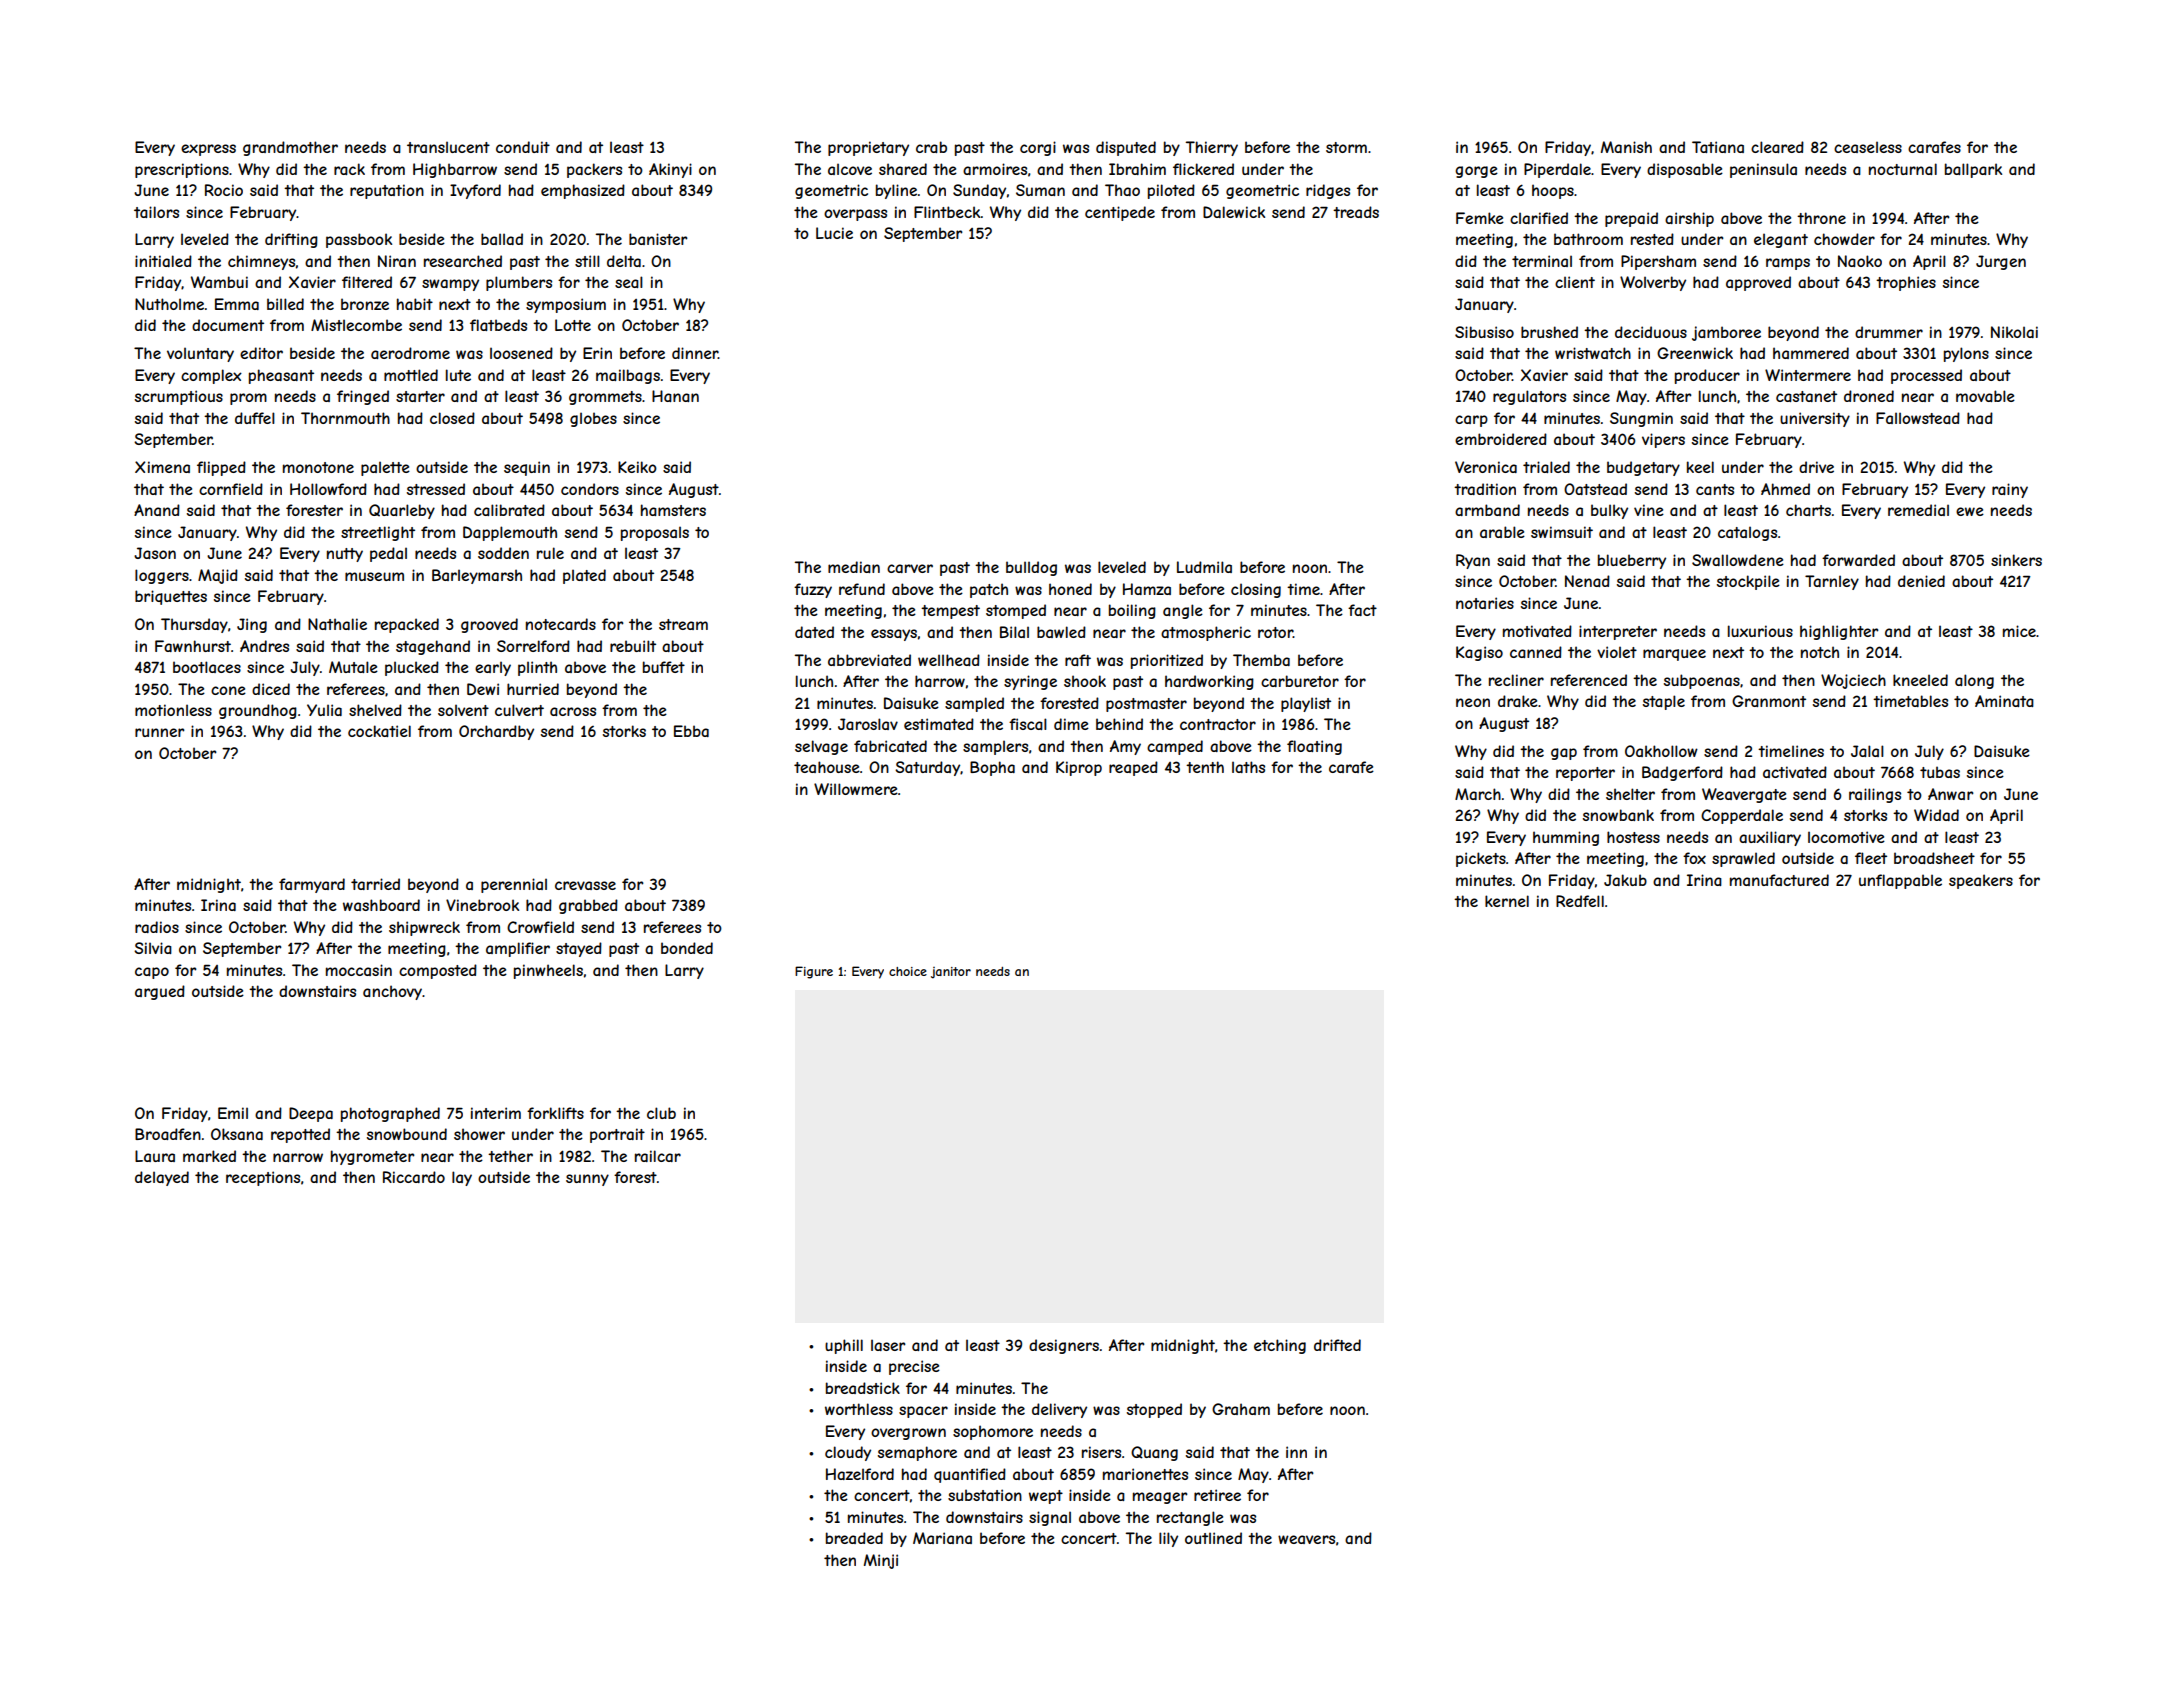  What do you see at coordinates (290, 148) in the screenshot?
I see `grandmother` at bounding box center [290, 148].
